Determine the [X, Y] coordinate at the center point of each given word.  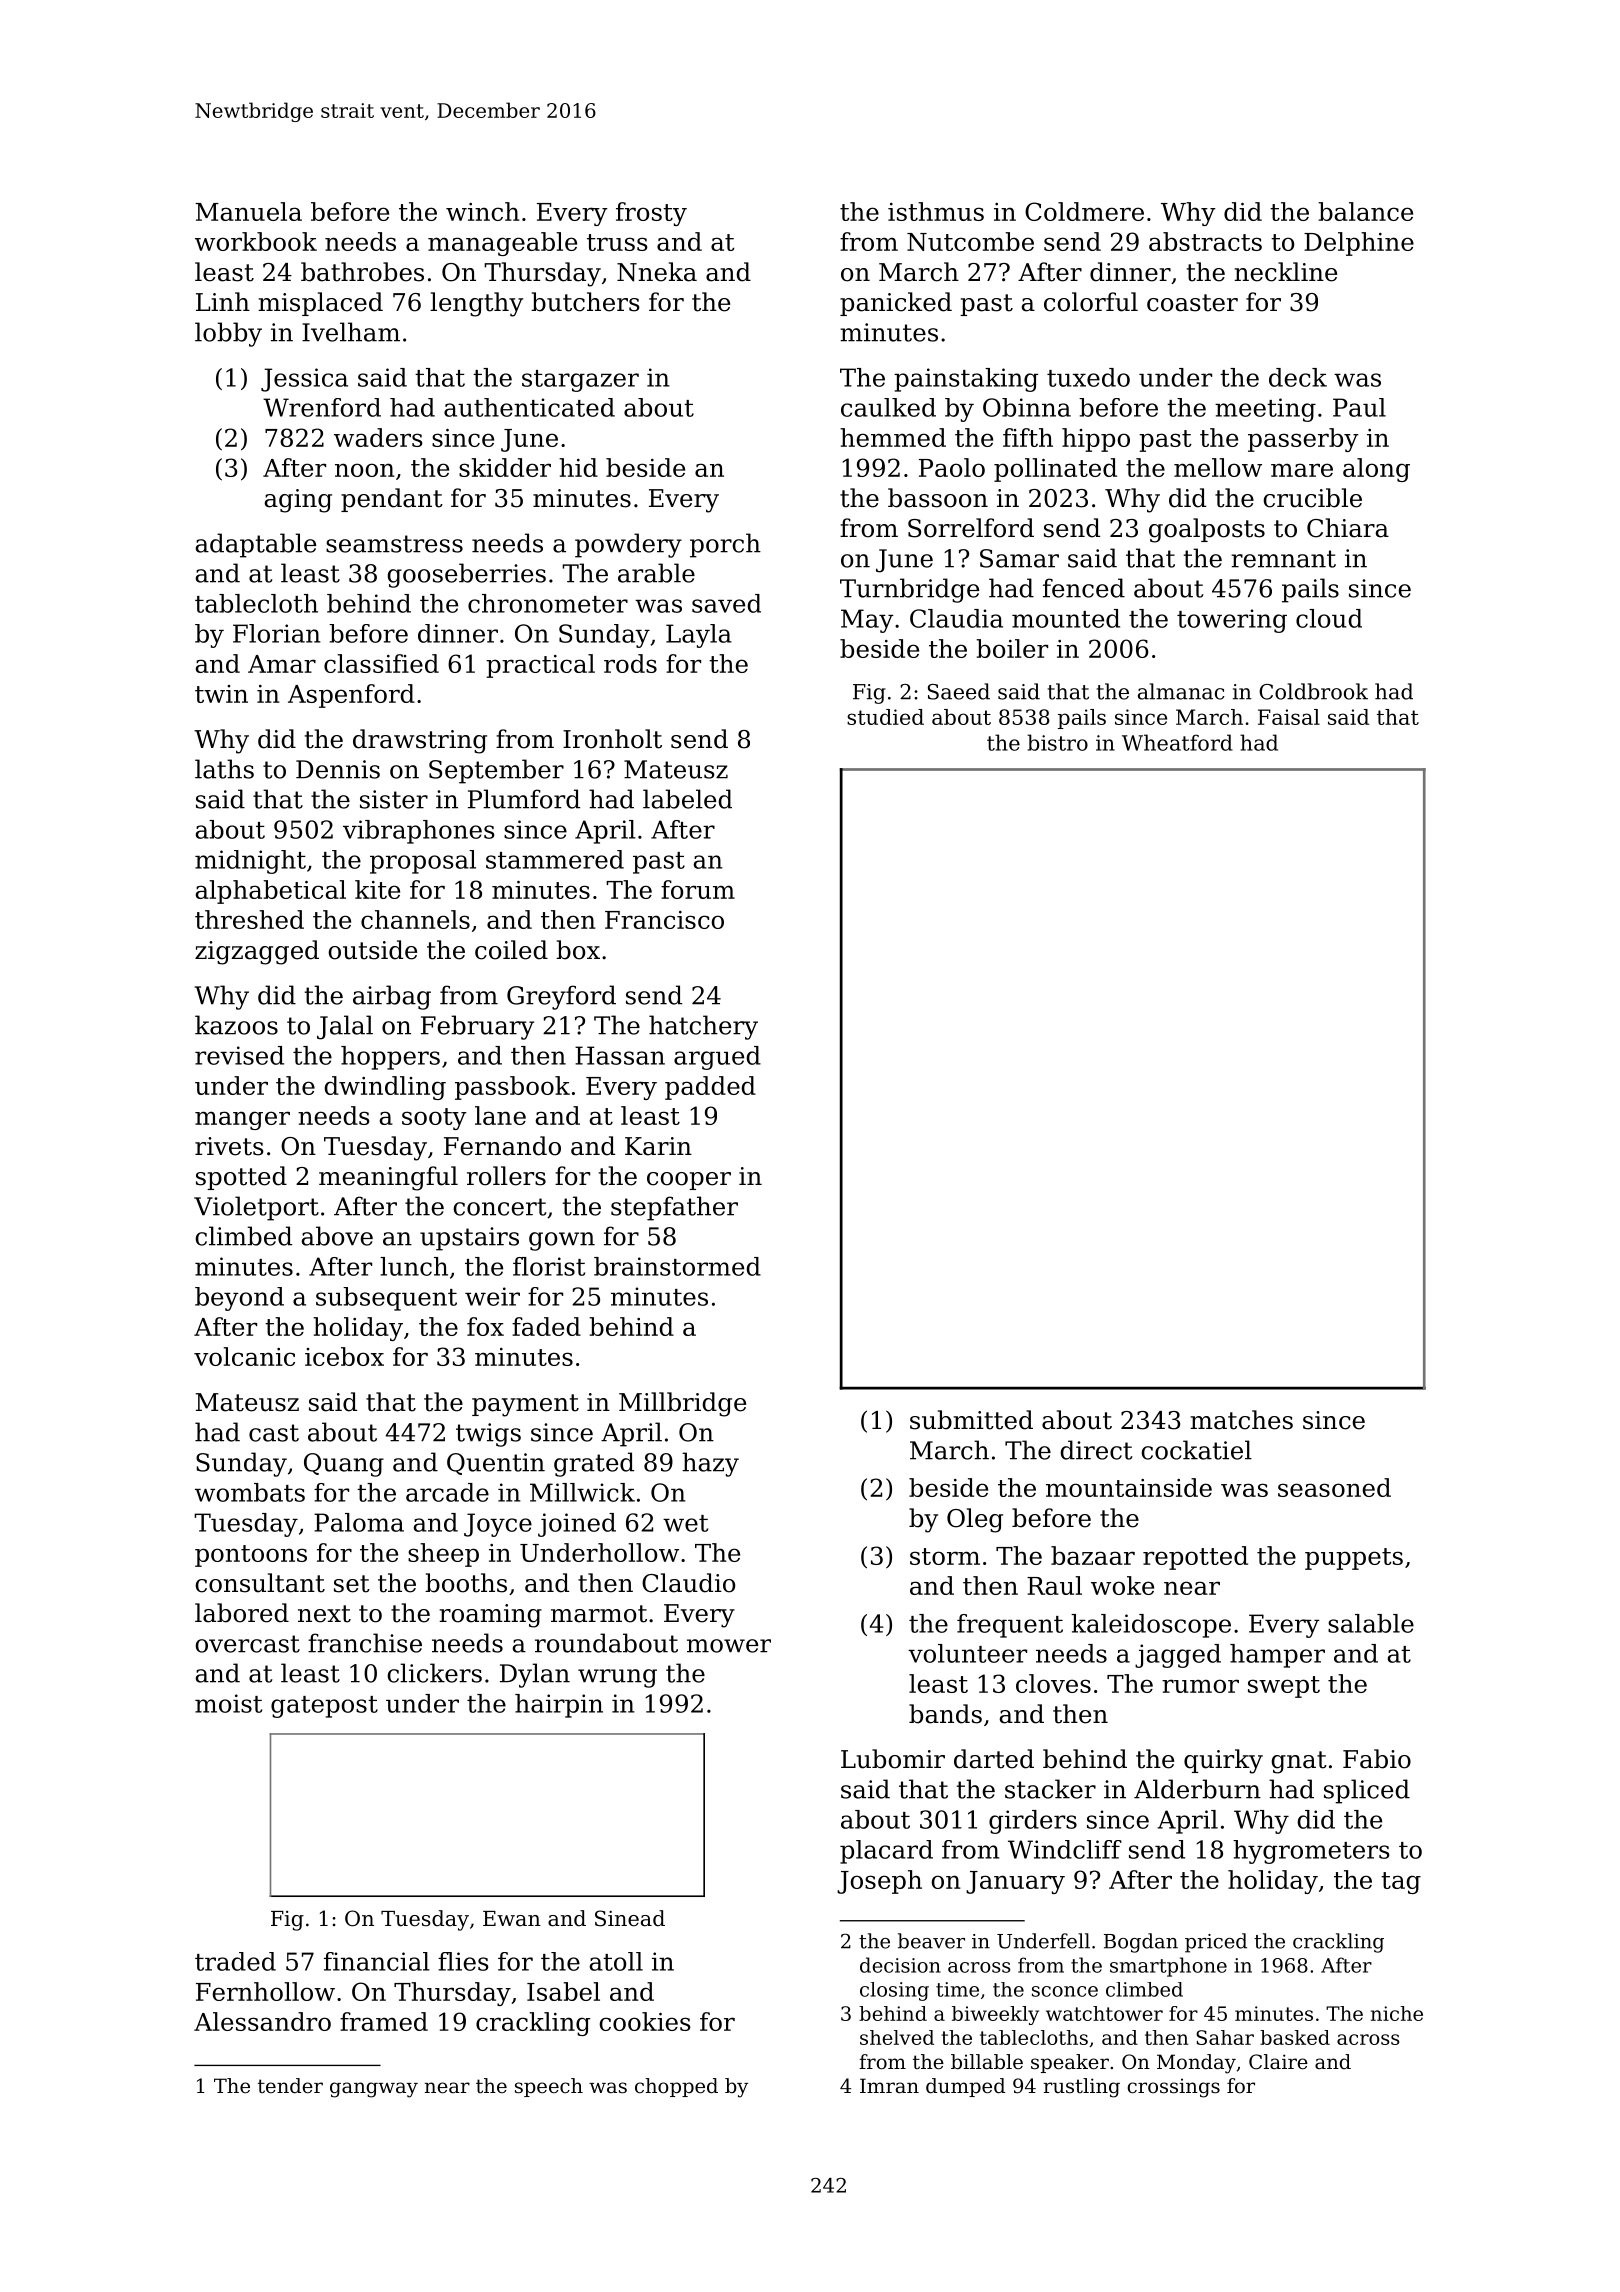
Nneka [657, 272]
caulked [888, 407]
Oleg [975, 1520]
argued [717, 1058]
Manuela [248, 211]
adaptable [255, 545]
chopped [676, 2087]
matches [1241, 1420]
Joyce [498, 1525]
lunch [414, 1266]
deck [1298, 377]
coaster [1192, 303]
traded [235, 1961]
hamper [1277, 1656]
